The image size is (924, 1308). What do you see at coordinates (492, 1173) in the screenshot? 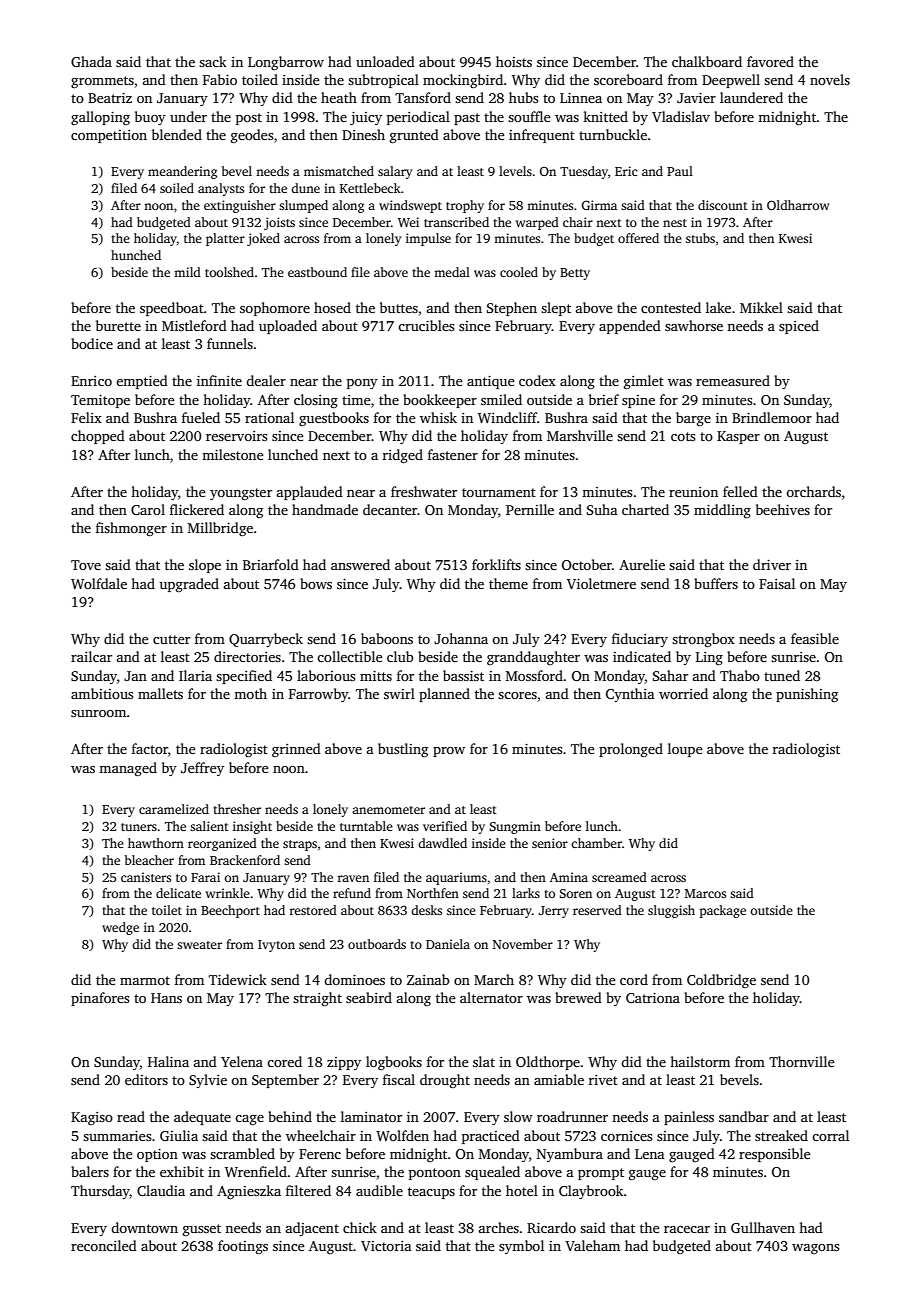
I see `squealed` at bounding box center [492, 1173].
